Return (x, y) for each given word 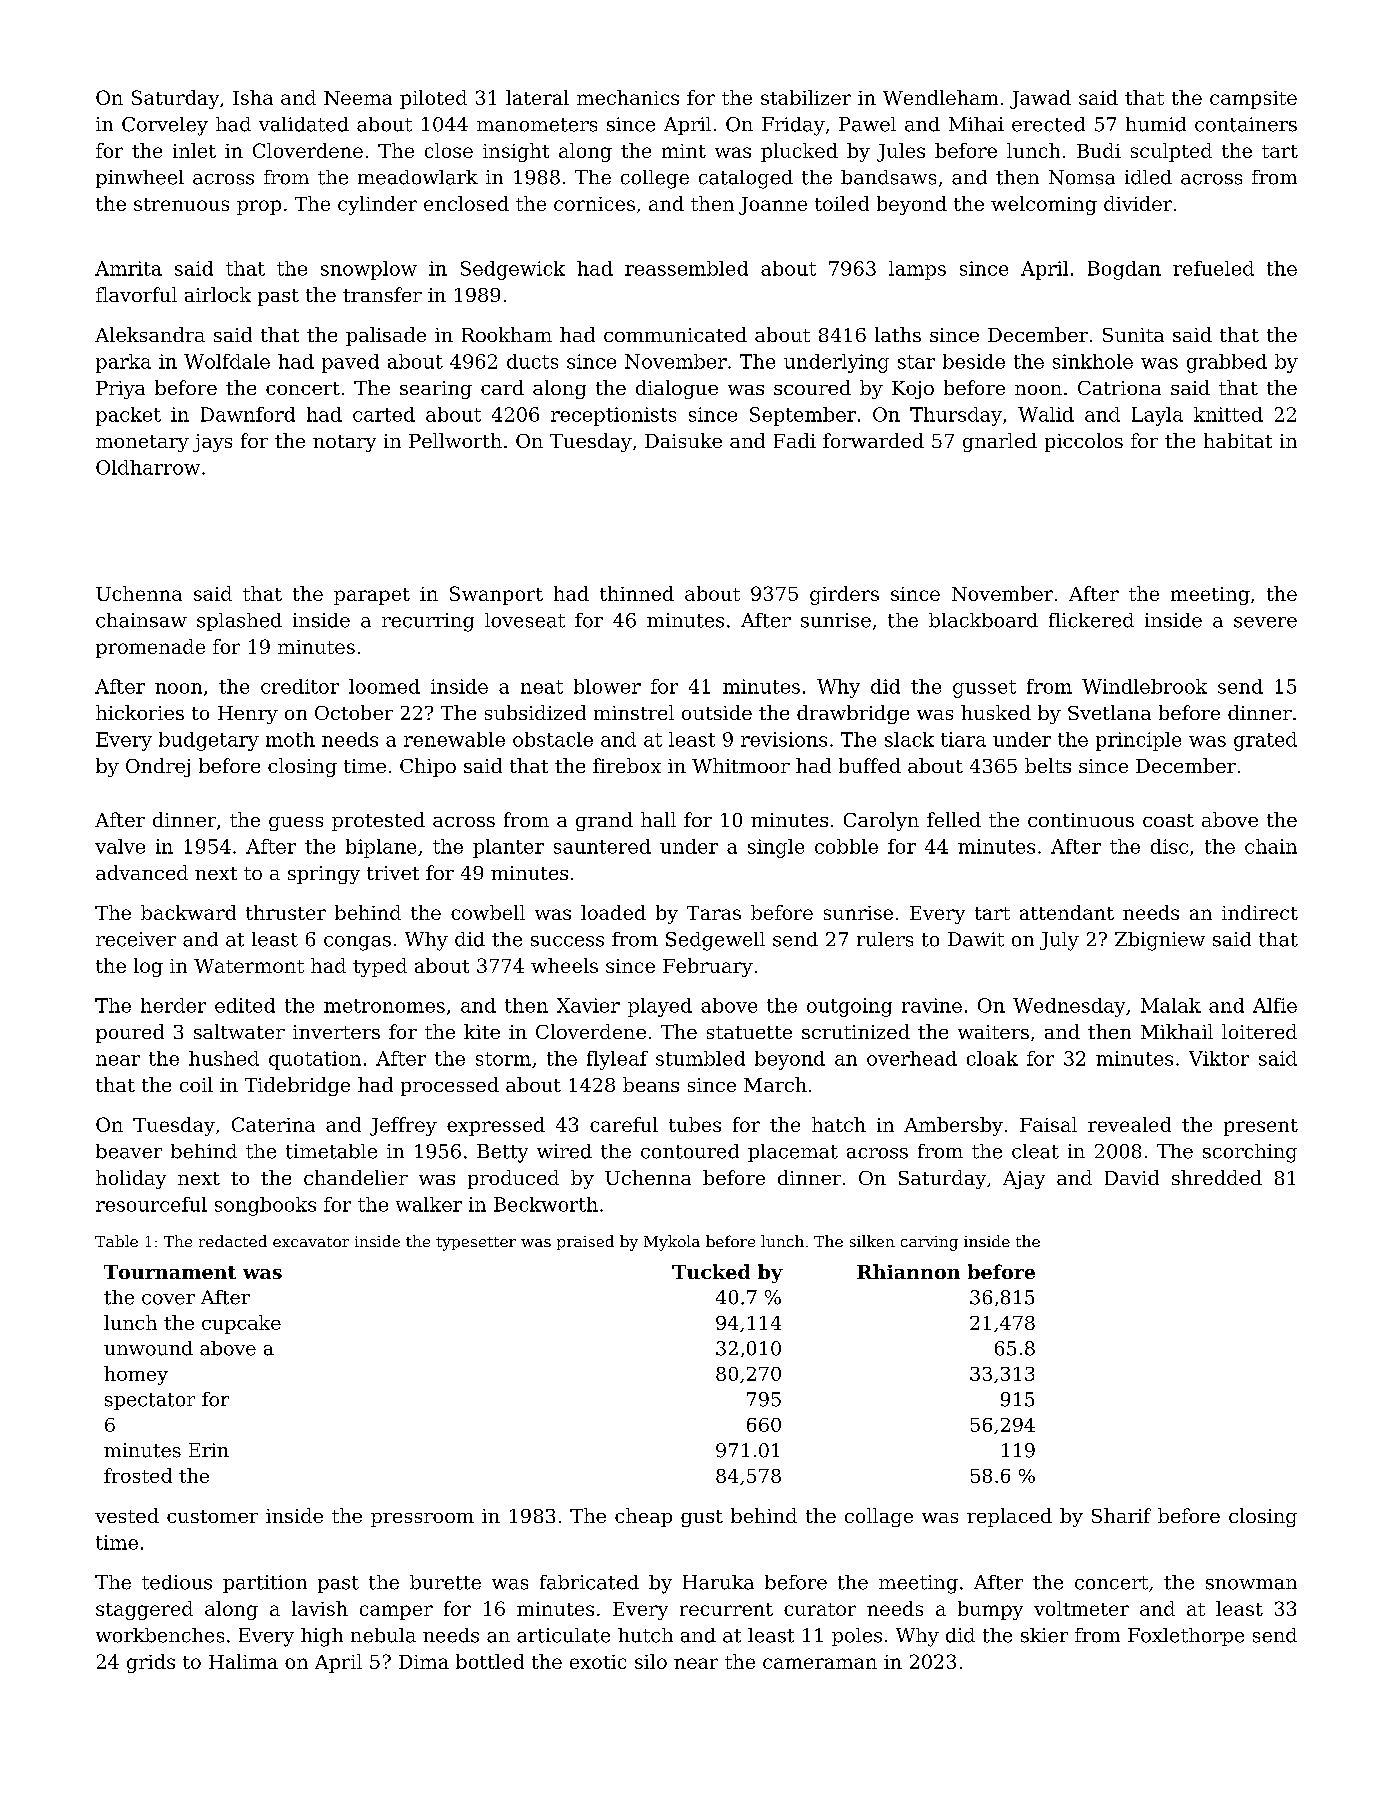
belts (1048, 765)
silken (872, 1241)
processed (450, 1086)
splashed (239, 622)
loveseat (525, 620)
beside (974, 361)
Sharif (1121, 1515)
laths (898, 334)
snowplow (369, 270)
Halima (243, 1661)
